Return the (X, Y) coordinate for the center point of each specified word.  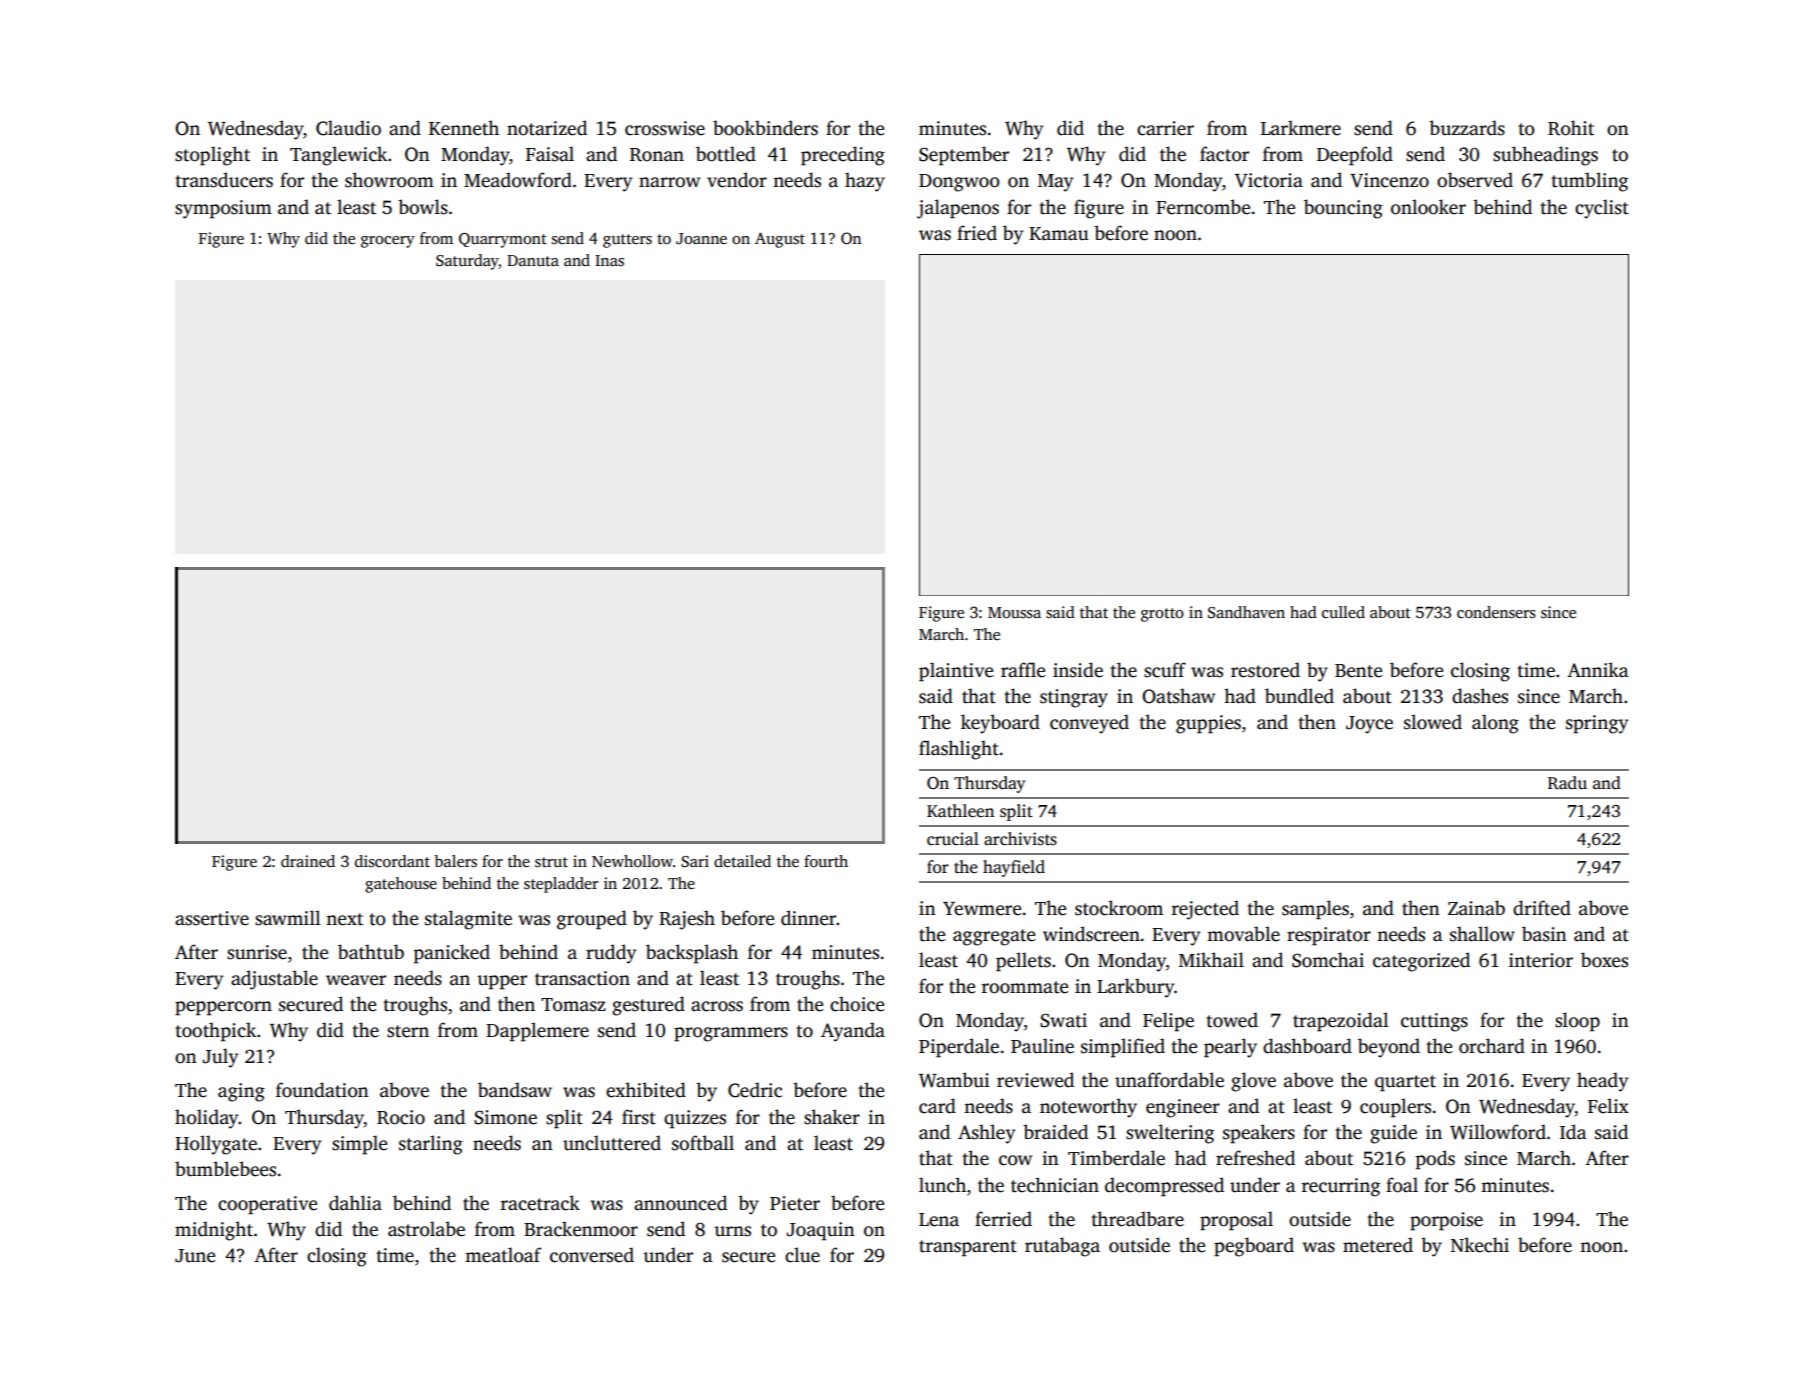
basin (1544, 934)
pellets (1023, 962)
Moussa (1014, 613)
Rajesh (687, 920)
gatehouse (401, 885)
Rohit (1571, 128)
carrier (1165, 128)
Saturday (467, 262)
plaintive (956, 672)
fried (977, 233)
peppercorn (223, 1008)
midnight (214, 1231)
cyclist (1602, 209)
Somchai (1328, 960)
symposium (223, 209)
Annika (1597, 669)
